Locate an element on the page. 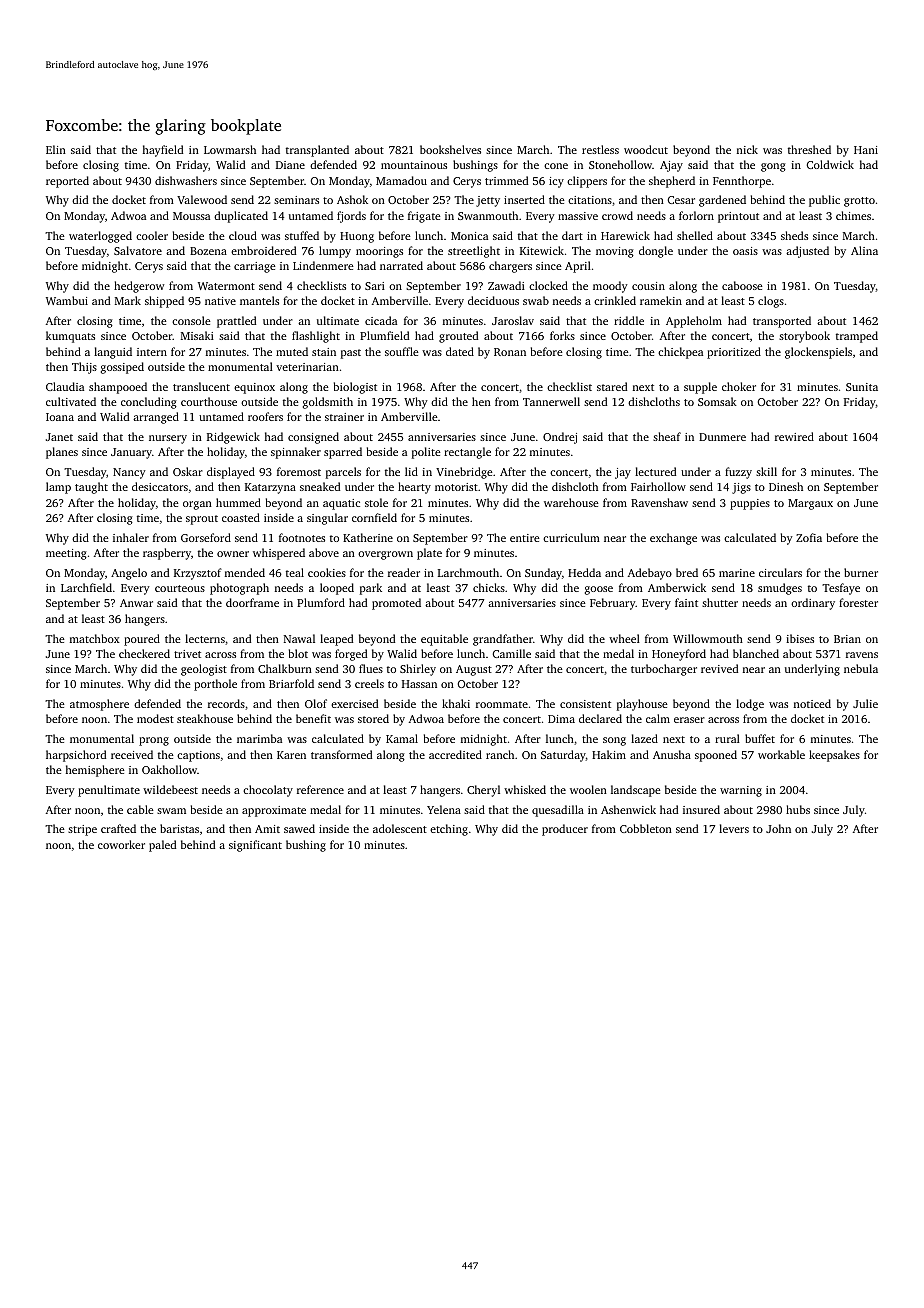 The width and height of the image is (924, 1308). meeting is located at coordinates (66, 554).
